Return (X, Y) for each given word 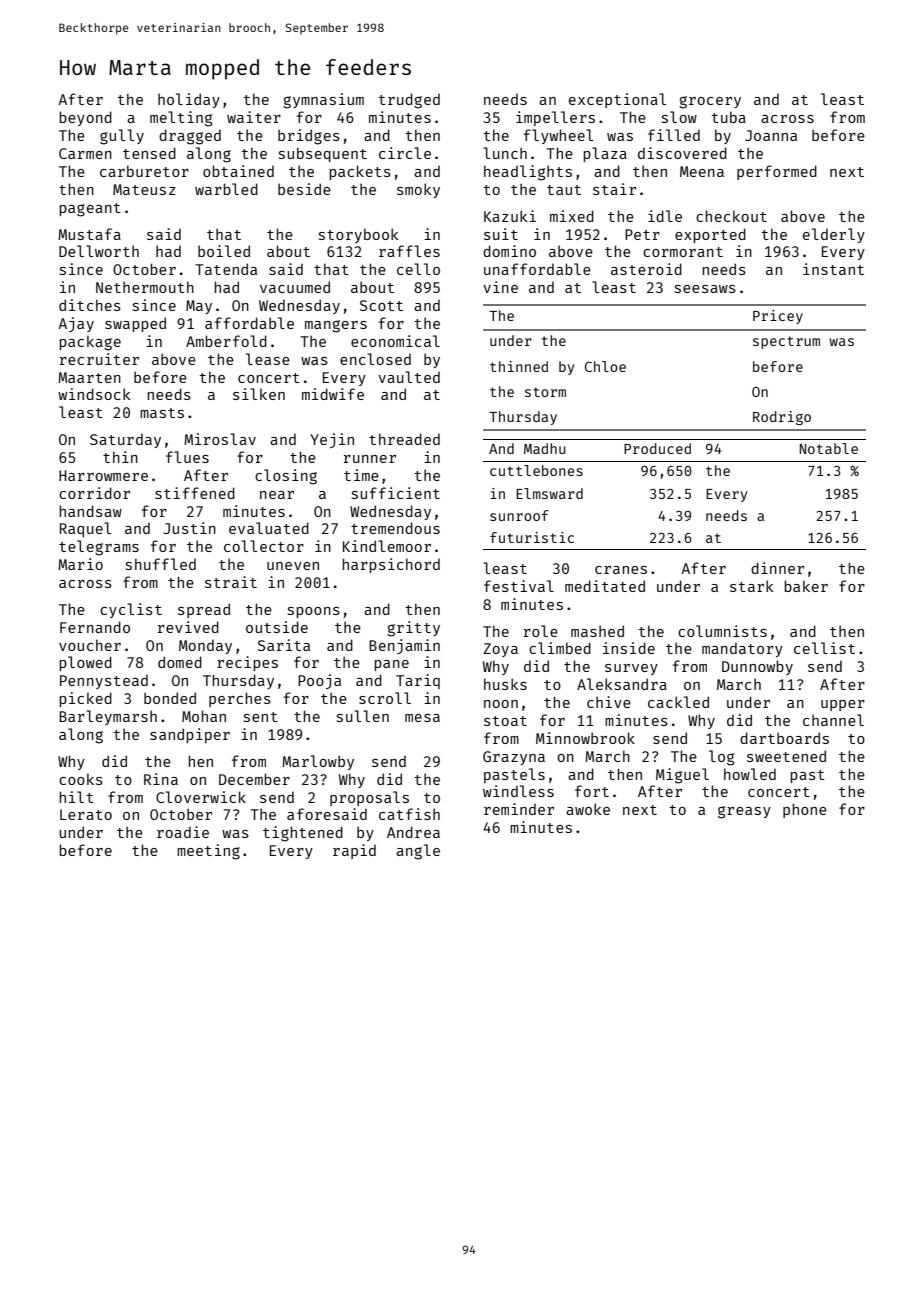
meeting (208, 852)
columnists (722, 631)
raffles (409, 251)
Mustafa (89, 234)
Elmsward (549, 493)
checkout (731, 216)
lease (268, 359)
